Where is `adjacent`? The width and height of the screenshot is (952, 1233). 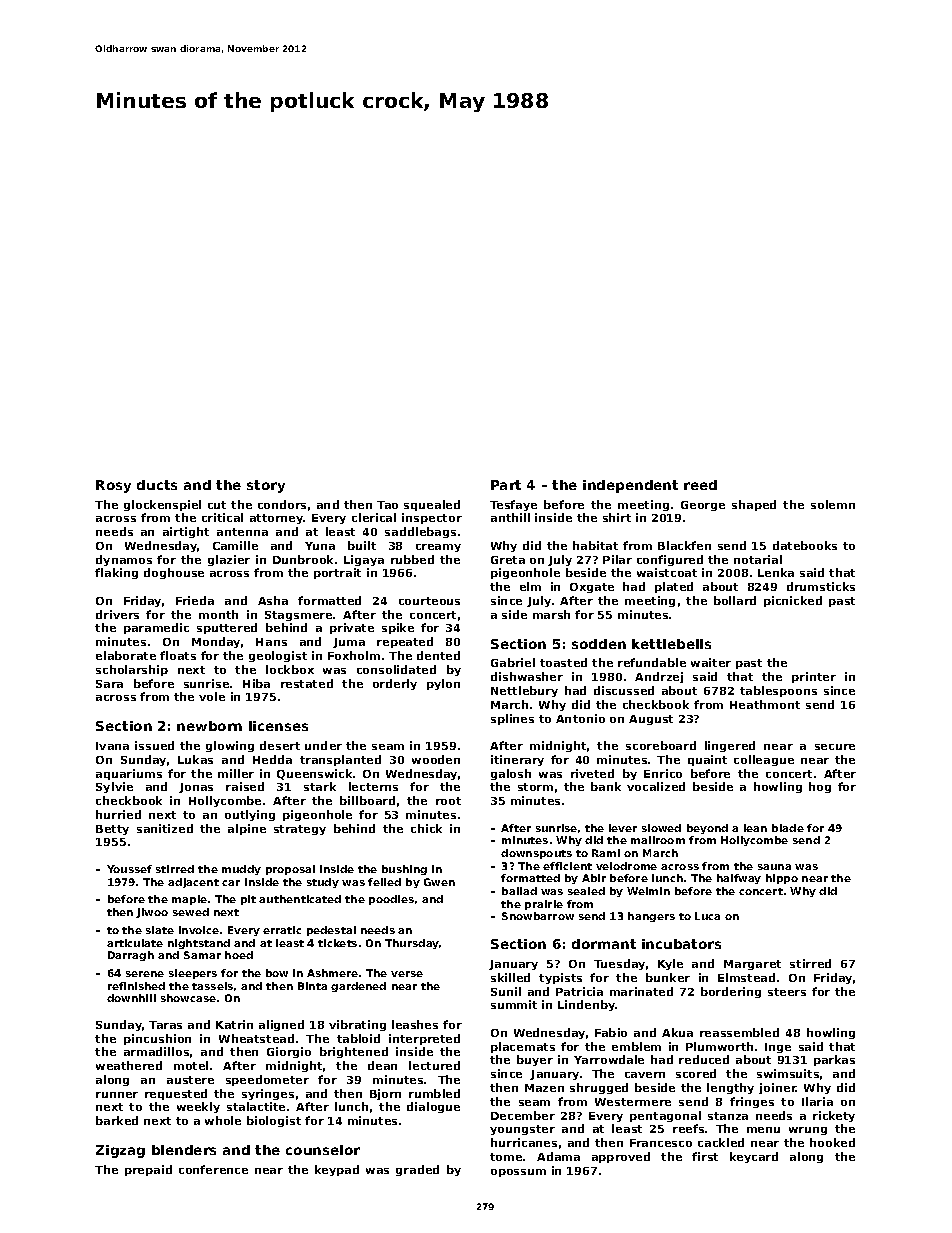 adjacent is located at coordinates (193, 883).
